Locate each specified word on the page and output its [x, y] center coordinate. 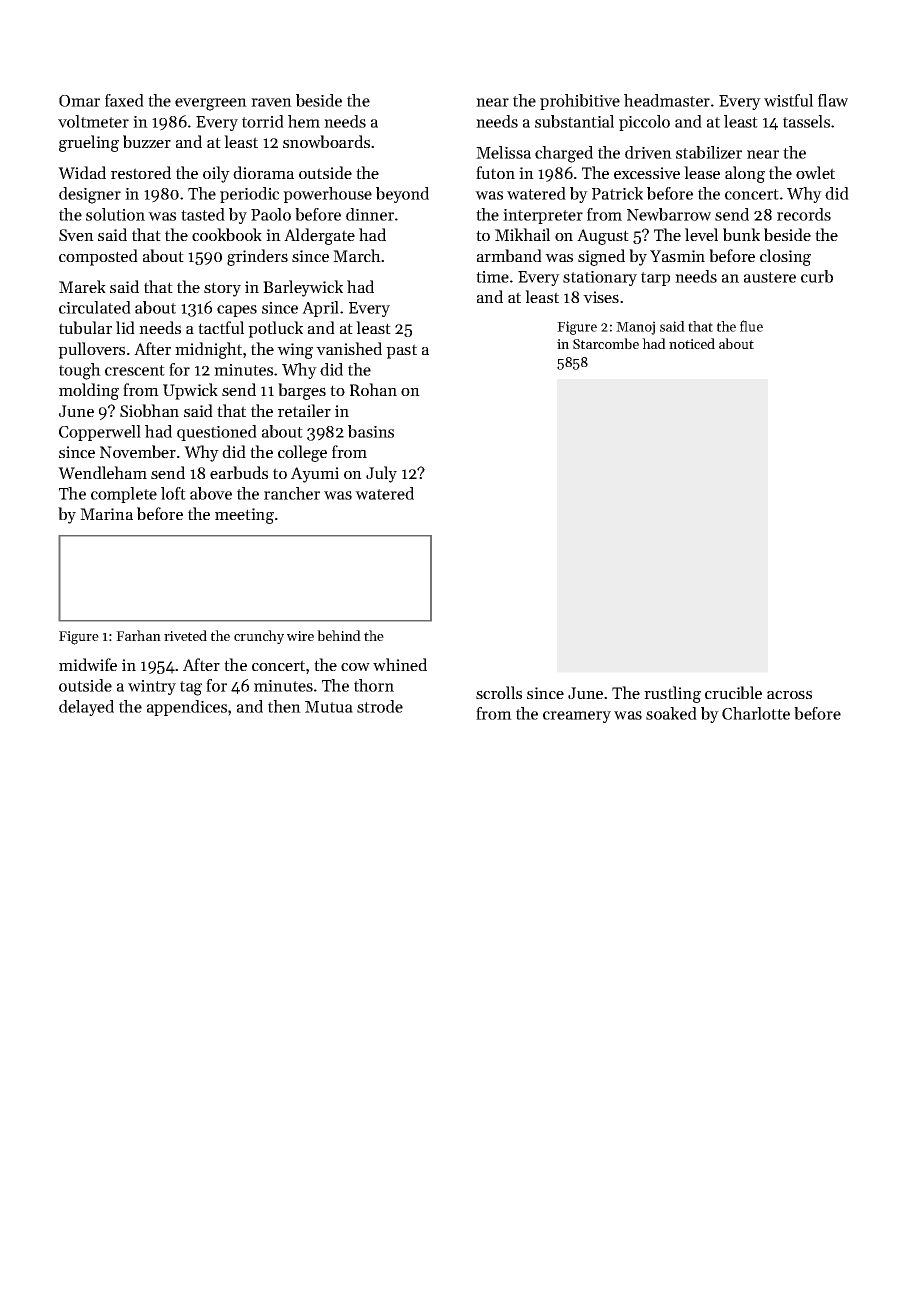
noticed [692, 343]
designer [90, 195]
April [320, 309]
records [804, 214]
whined [400, 664]
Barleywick [303, 288]
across [789, 694]
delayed [86, 708]
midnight [208, 350]
